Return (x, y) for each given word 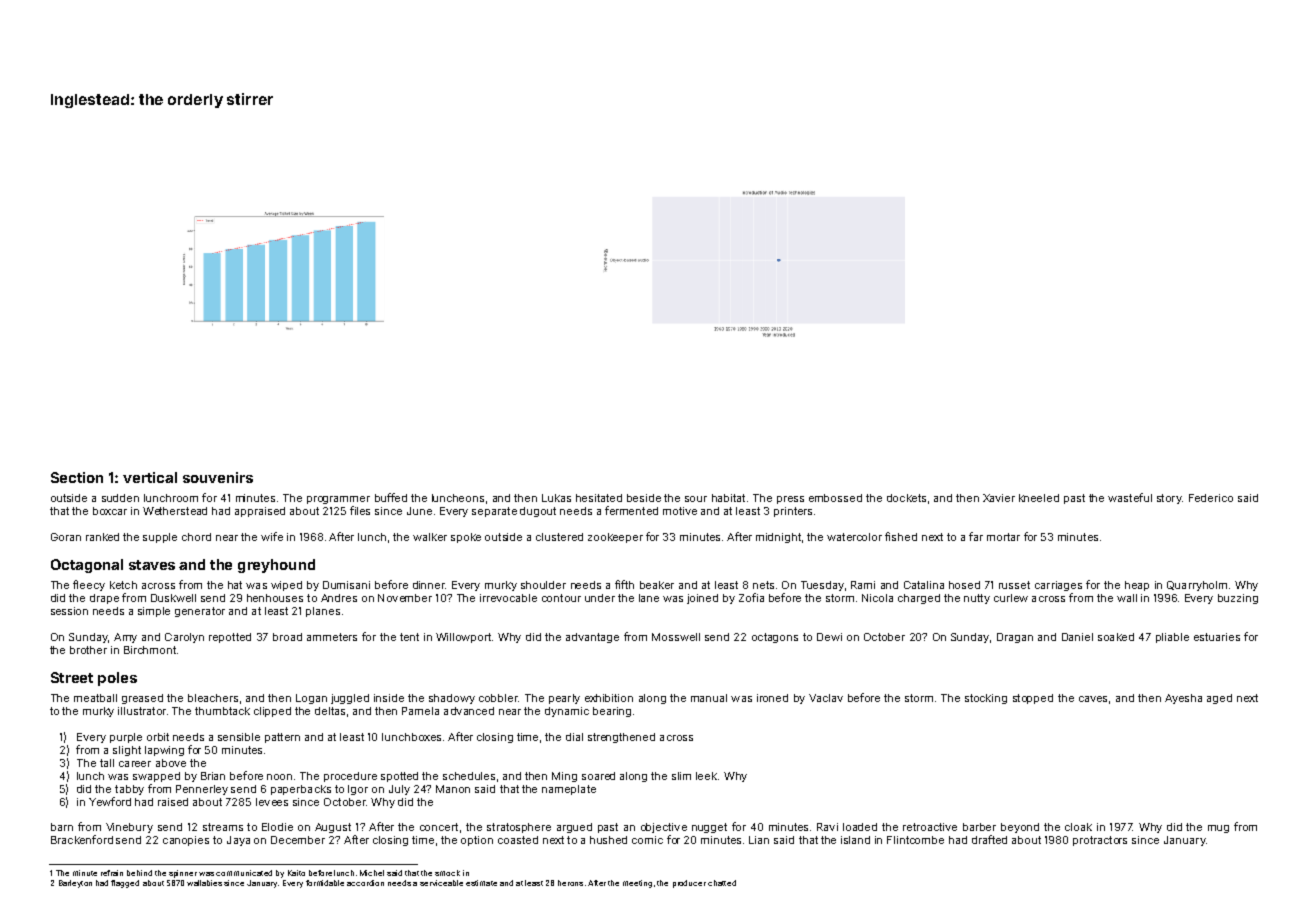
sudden (120, 498)
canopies (186, 841)
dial (574, 737)
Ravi (827, 827)
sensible (239, 737)
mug (1218, 829)
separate (494, 512)
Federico (1211, 498)
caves (1093, 699)
